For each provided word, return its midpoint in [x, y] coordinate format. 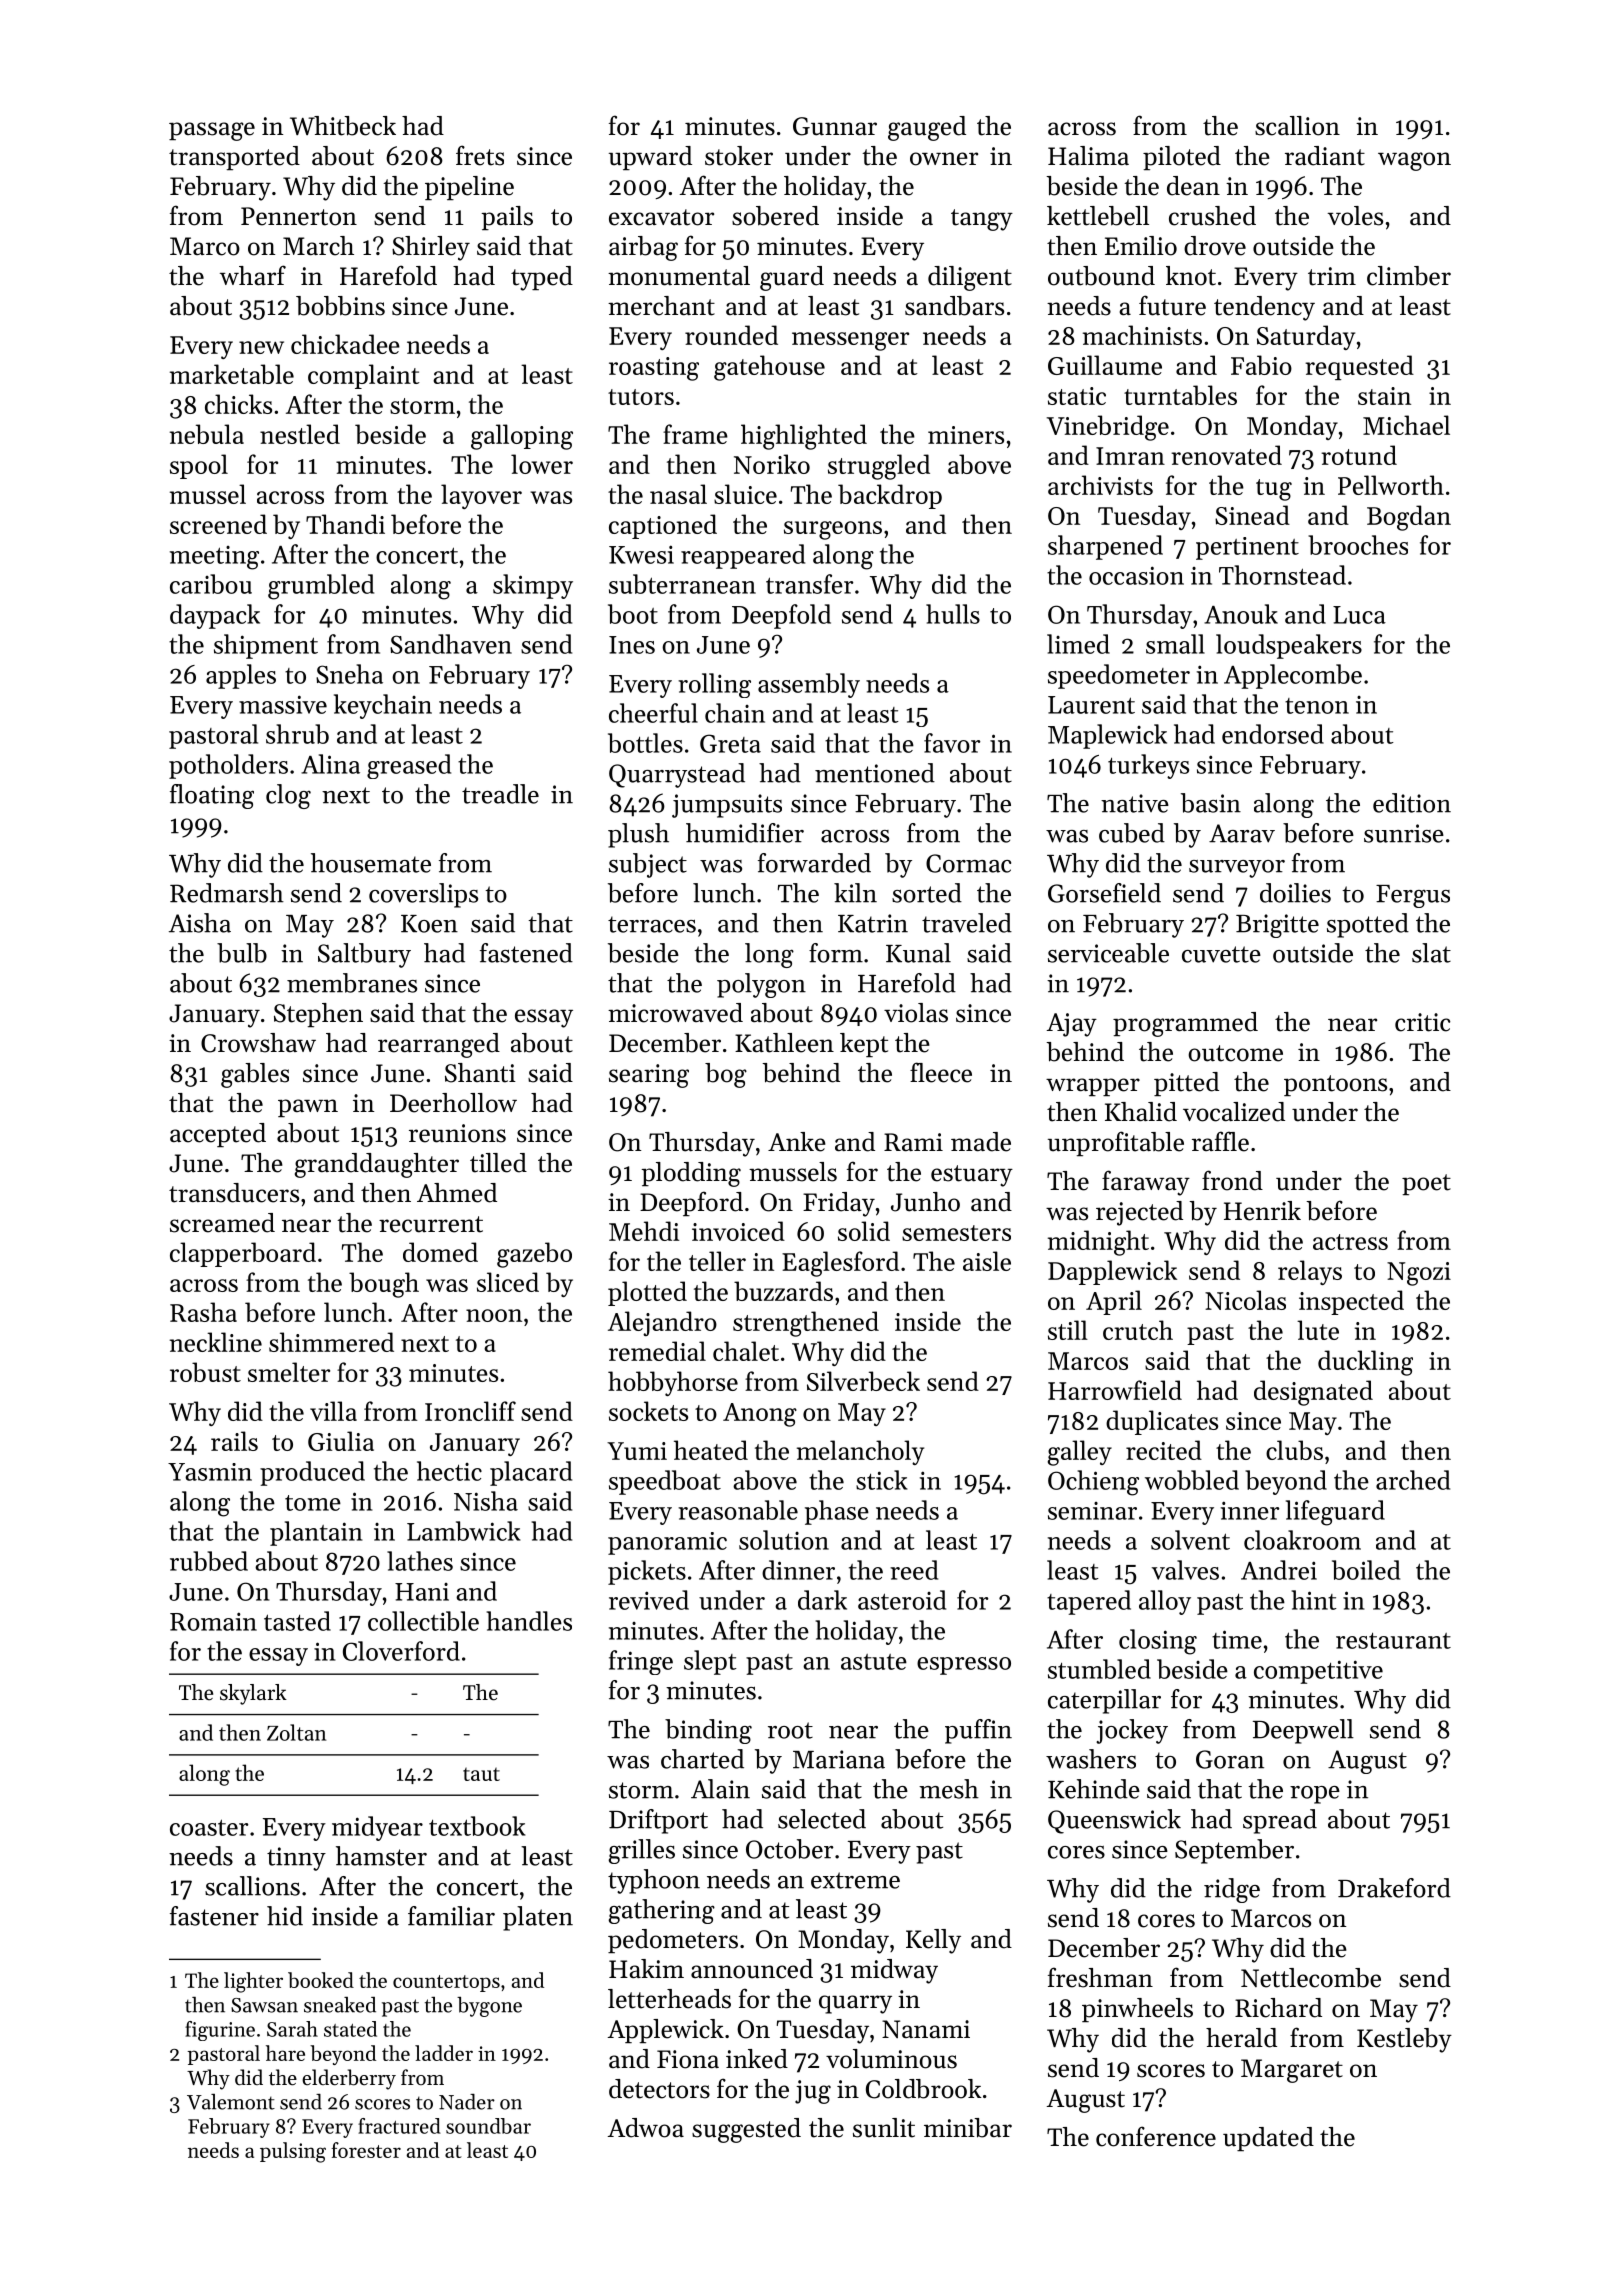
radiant [1325, 156]
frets [480, 155]
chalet [746, 1351]
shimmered [331, 1342]
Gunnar [835, 126]
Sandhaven [451, 644]
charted [702, 1759]
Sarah [292, 2029]
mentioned [875, 773]
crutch [1138, 1330]
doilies [1295, 893]
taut [481, 1774]
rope [1315, 1795]
